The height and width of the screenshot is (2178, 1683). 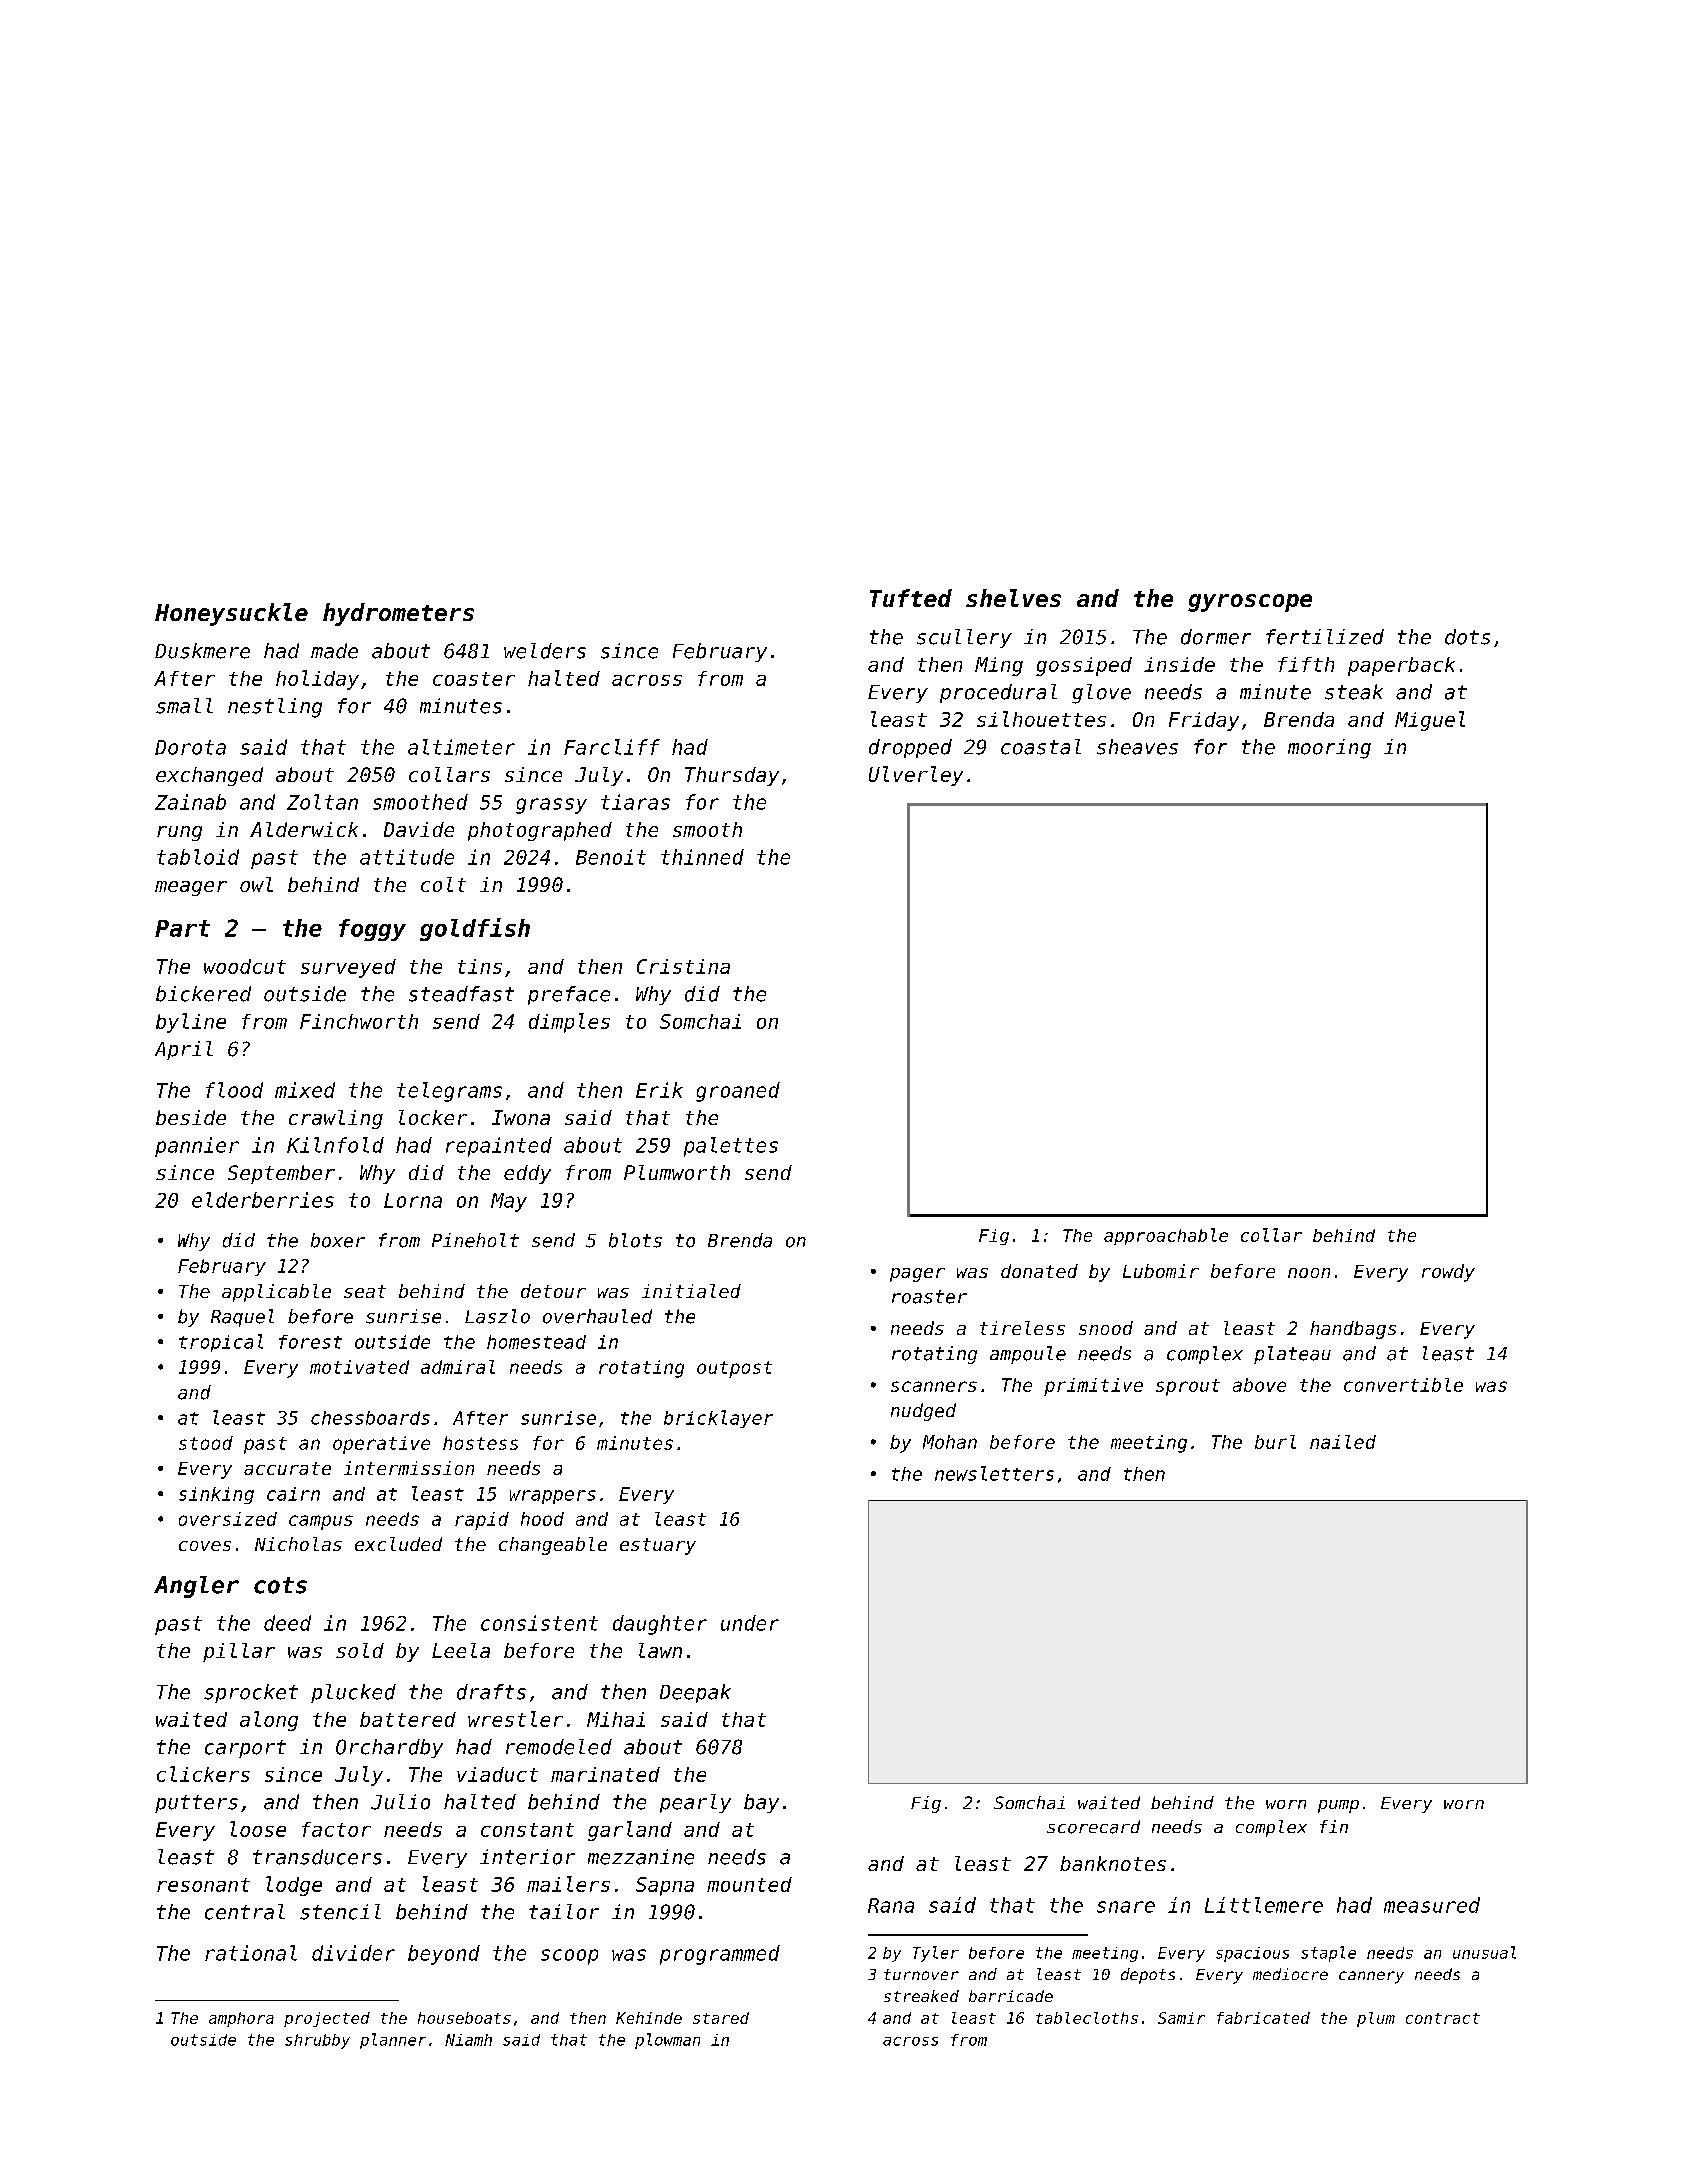 I want to click on owl, so click(x=256, y=884).
